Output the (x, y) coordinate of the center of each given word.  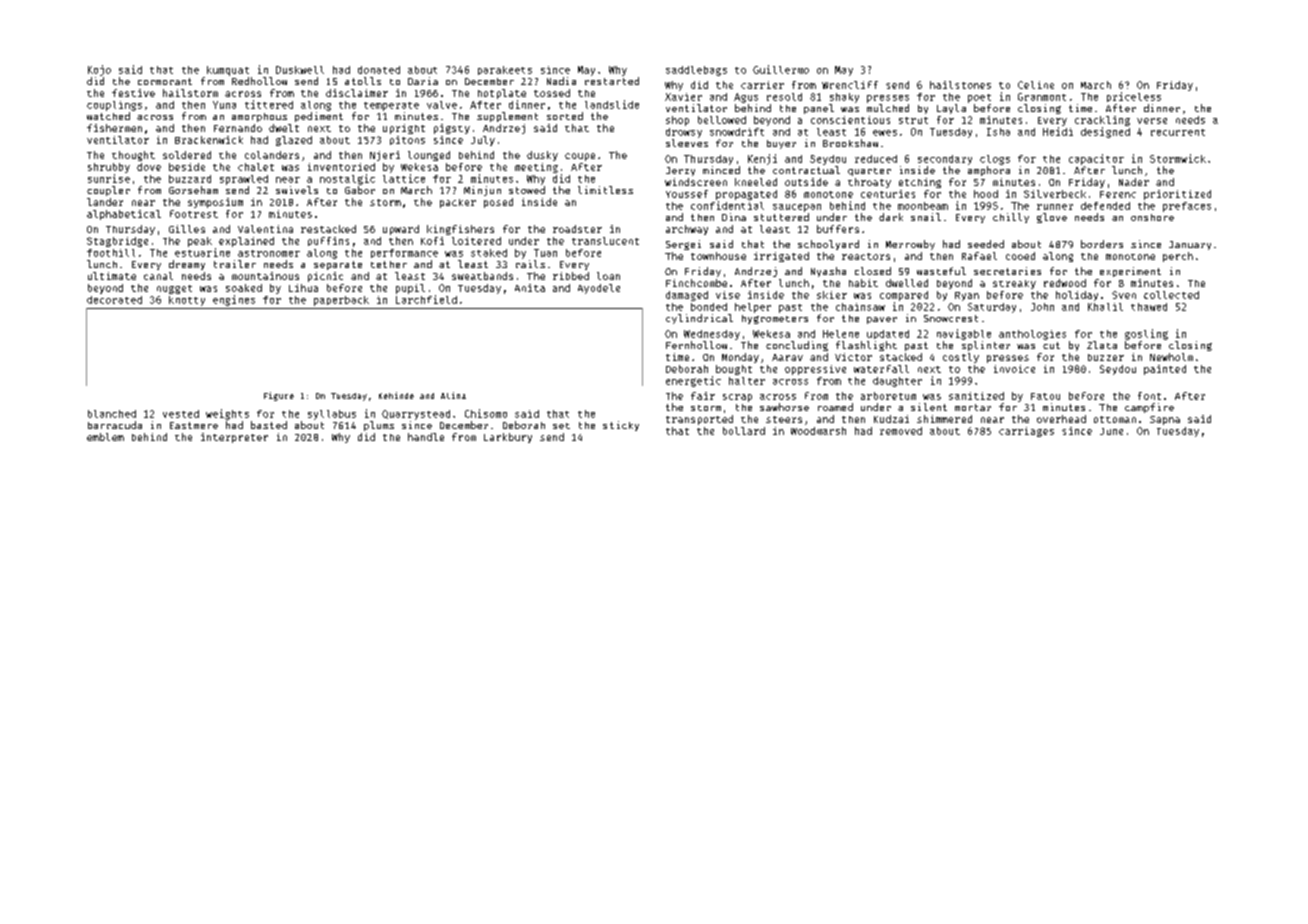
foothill (111, 253)
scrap (737, 398)
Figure (279, 396)
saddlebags (696, 71)
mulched (888, 108)
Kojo (99, 70)
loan (608, 276)
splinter (986, 346)
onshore (1152, 217)
